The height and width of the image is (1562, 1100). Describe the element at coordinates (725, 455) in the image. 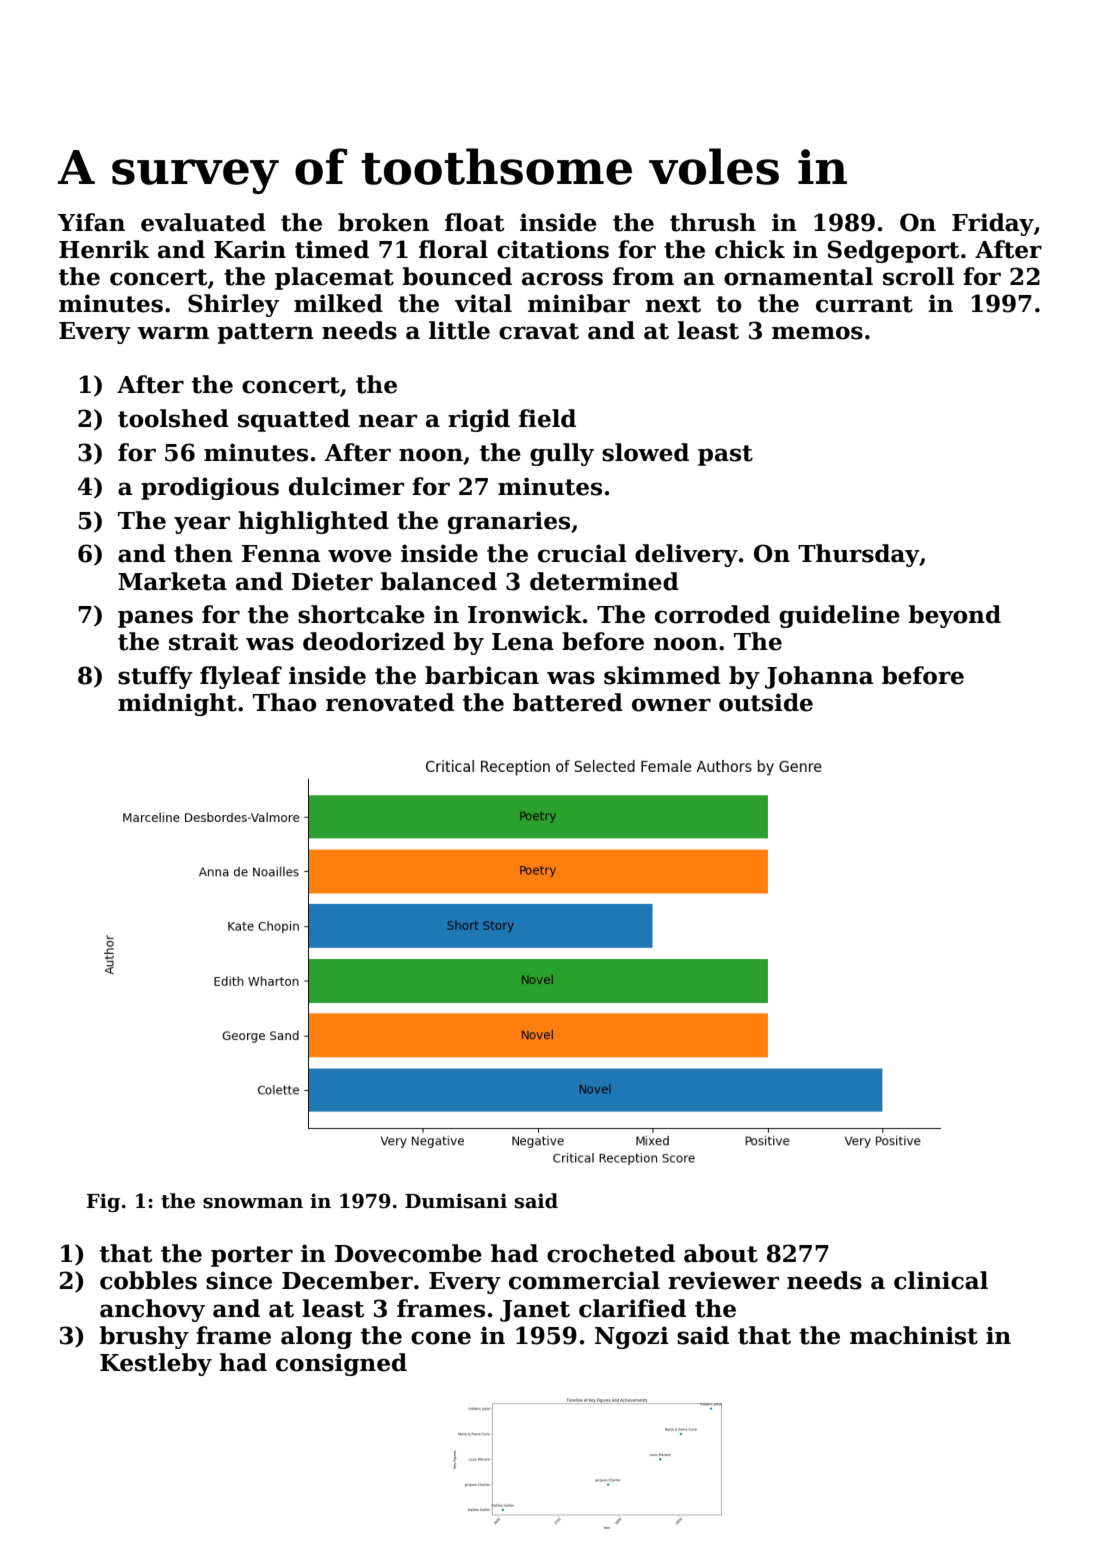

I see `past` at that location.
